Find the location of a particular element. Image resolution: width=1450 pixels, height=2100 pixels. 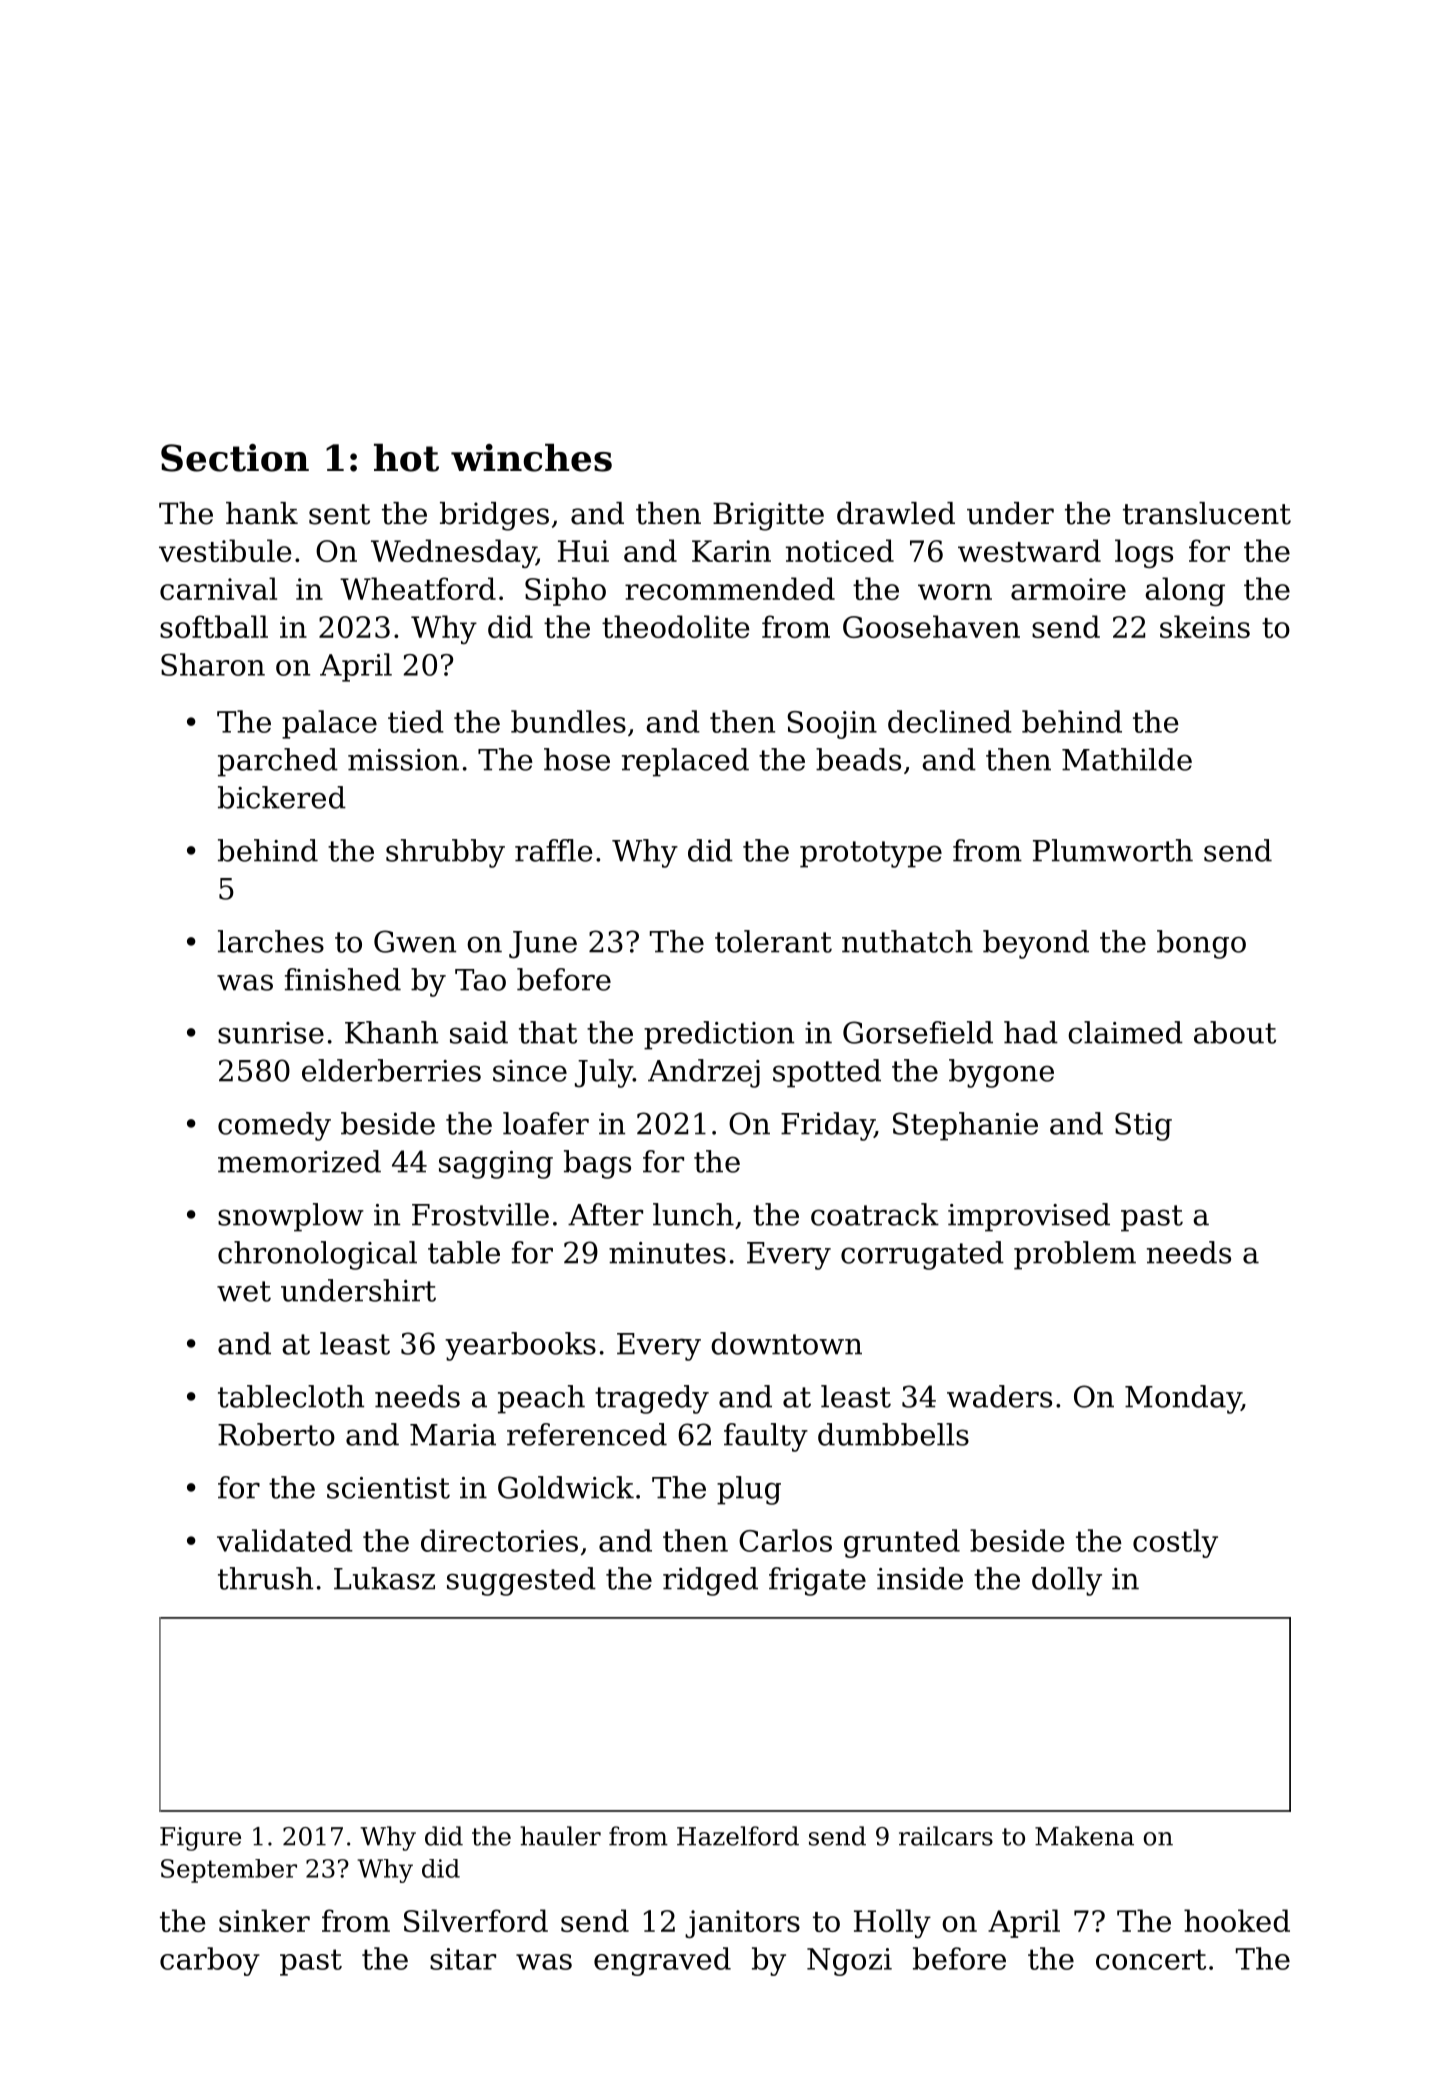

recommended is located at coordinates (730, 588).
